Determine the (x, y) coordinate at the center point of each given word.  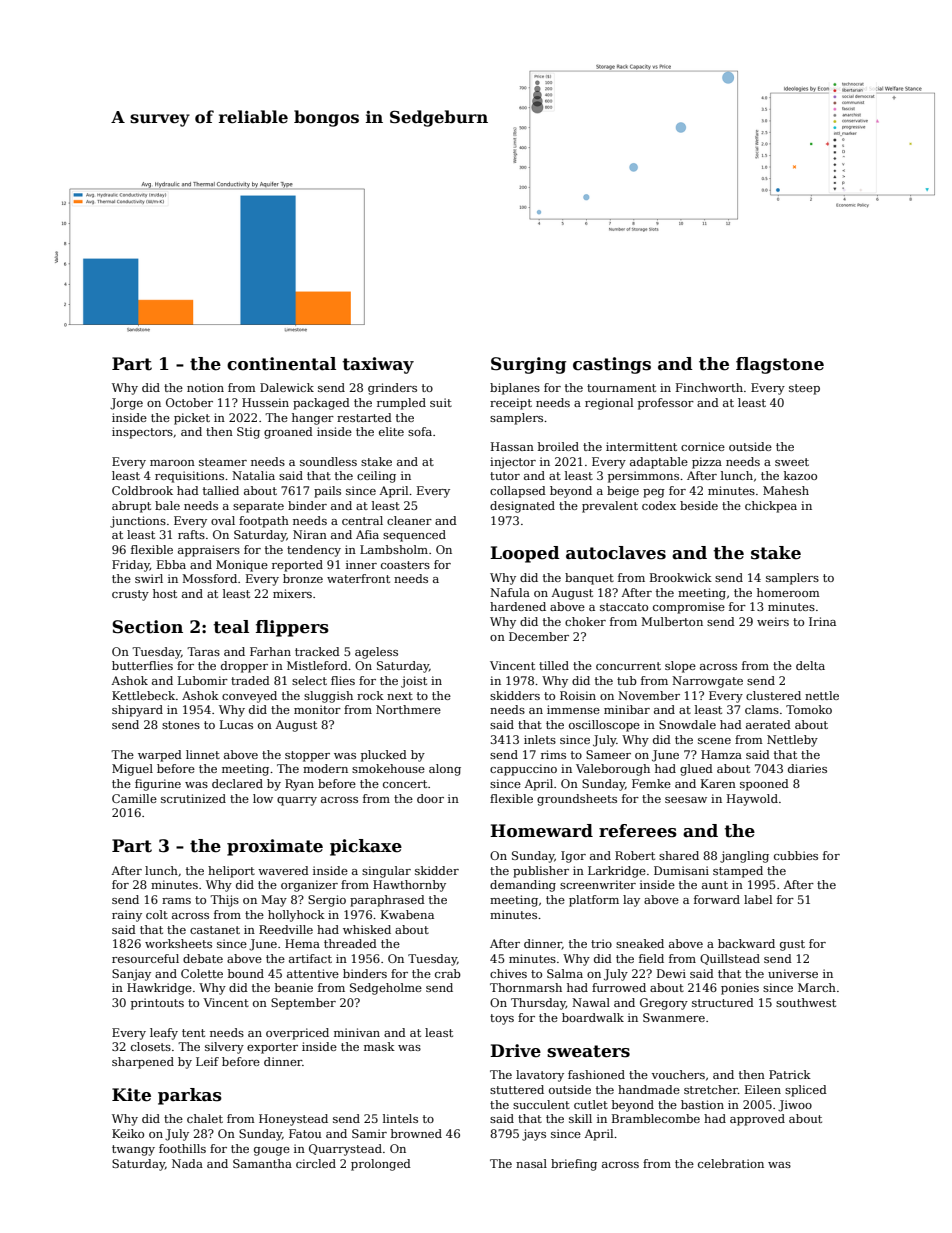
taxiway (378, 365)
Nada (187, 1163)
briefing (574, 1165)
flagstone (780, 365)
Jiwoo (795, 1106)
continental (281, 364)
